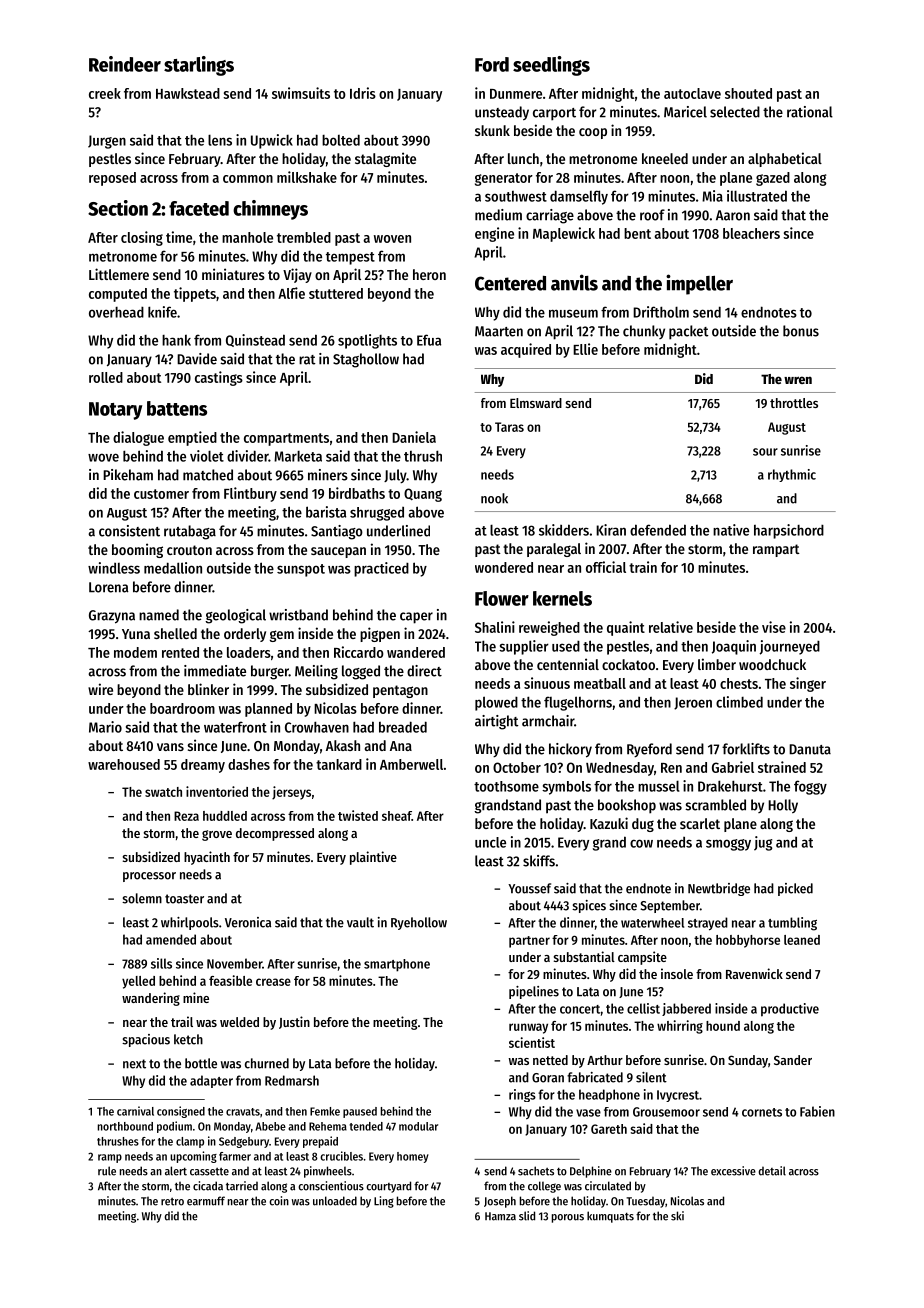 Image resolution: width=924 pixels, height=1308 pixels. I want to click on wandered, so click(416, 652).
